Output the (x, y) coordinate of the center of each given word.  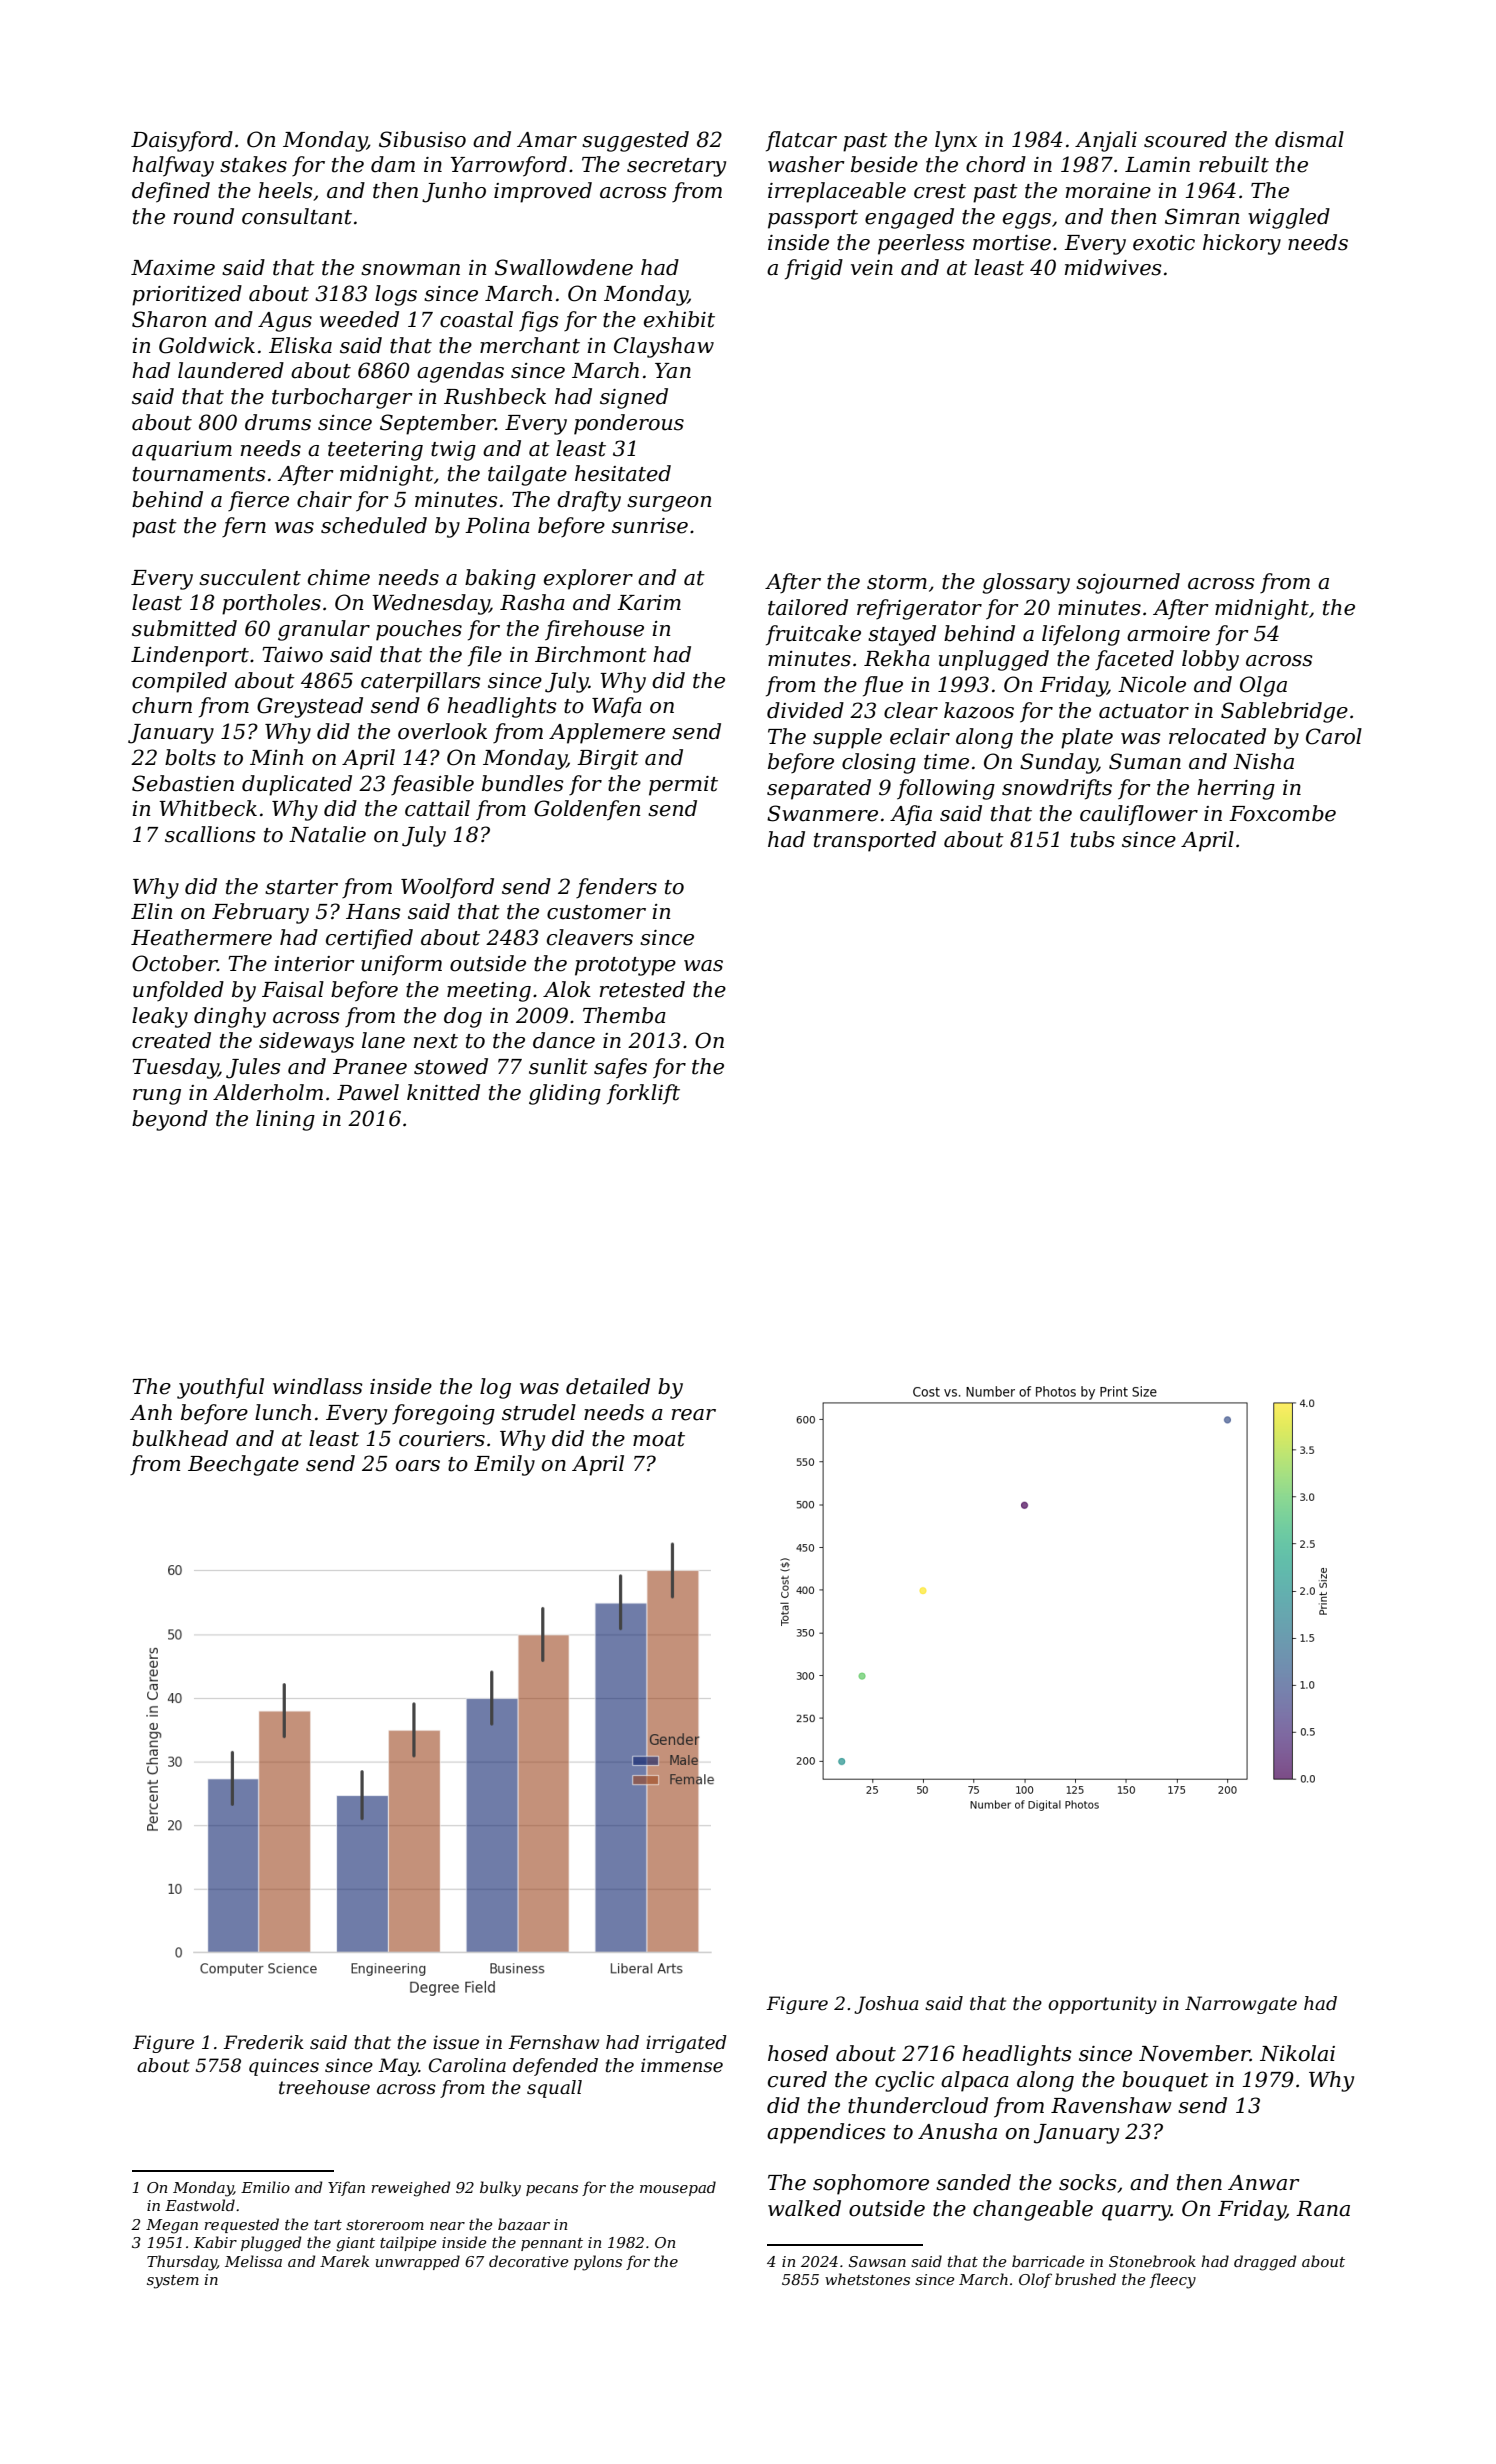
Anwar (1264, 2183)
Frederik (263, 2042)
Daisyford (182, 141)
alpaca (975, 2081)
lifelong (1081, 635)
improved (543, 192)
